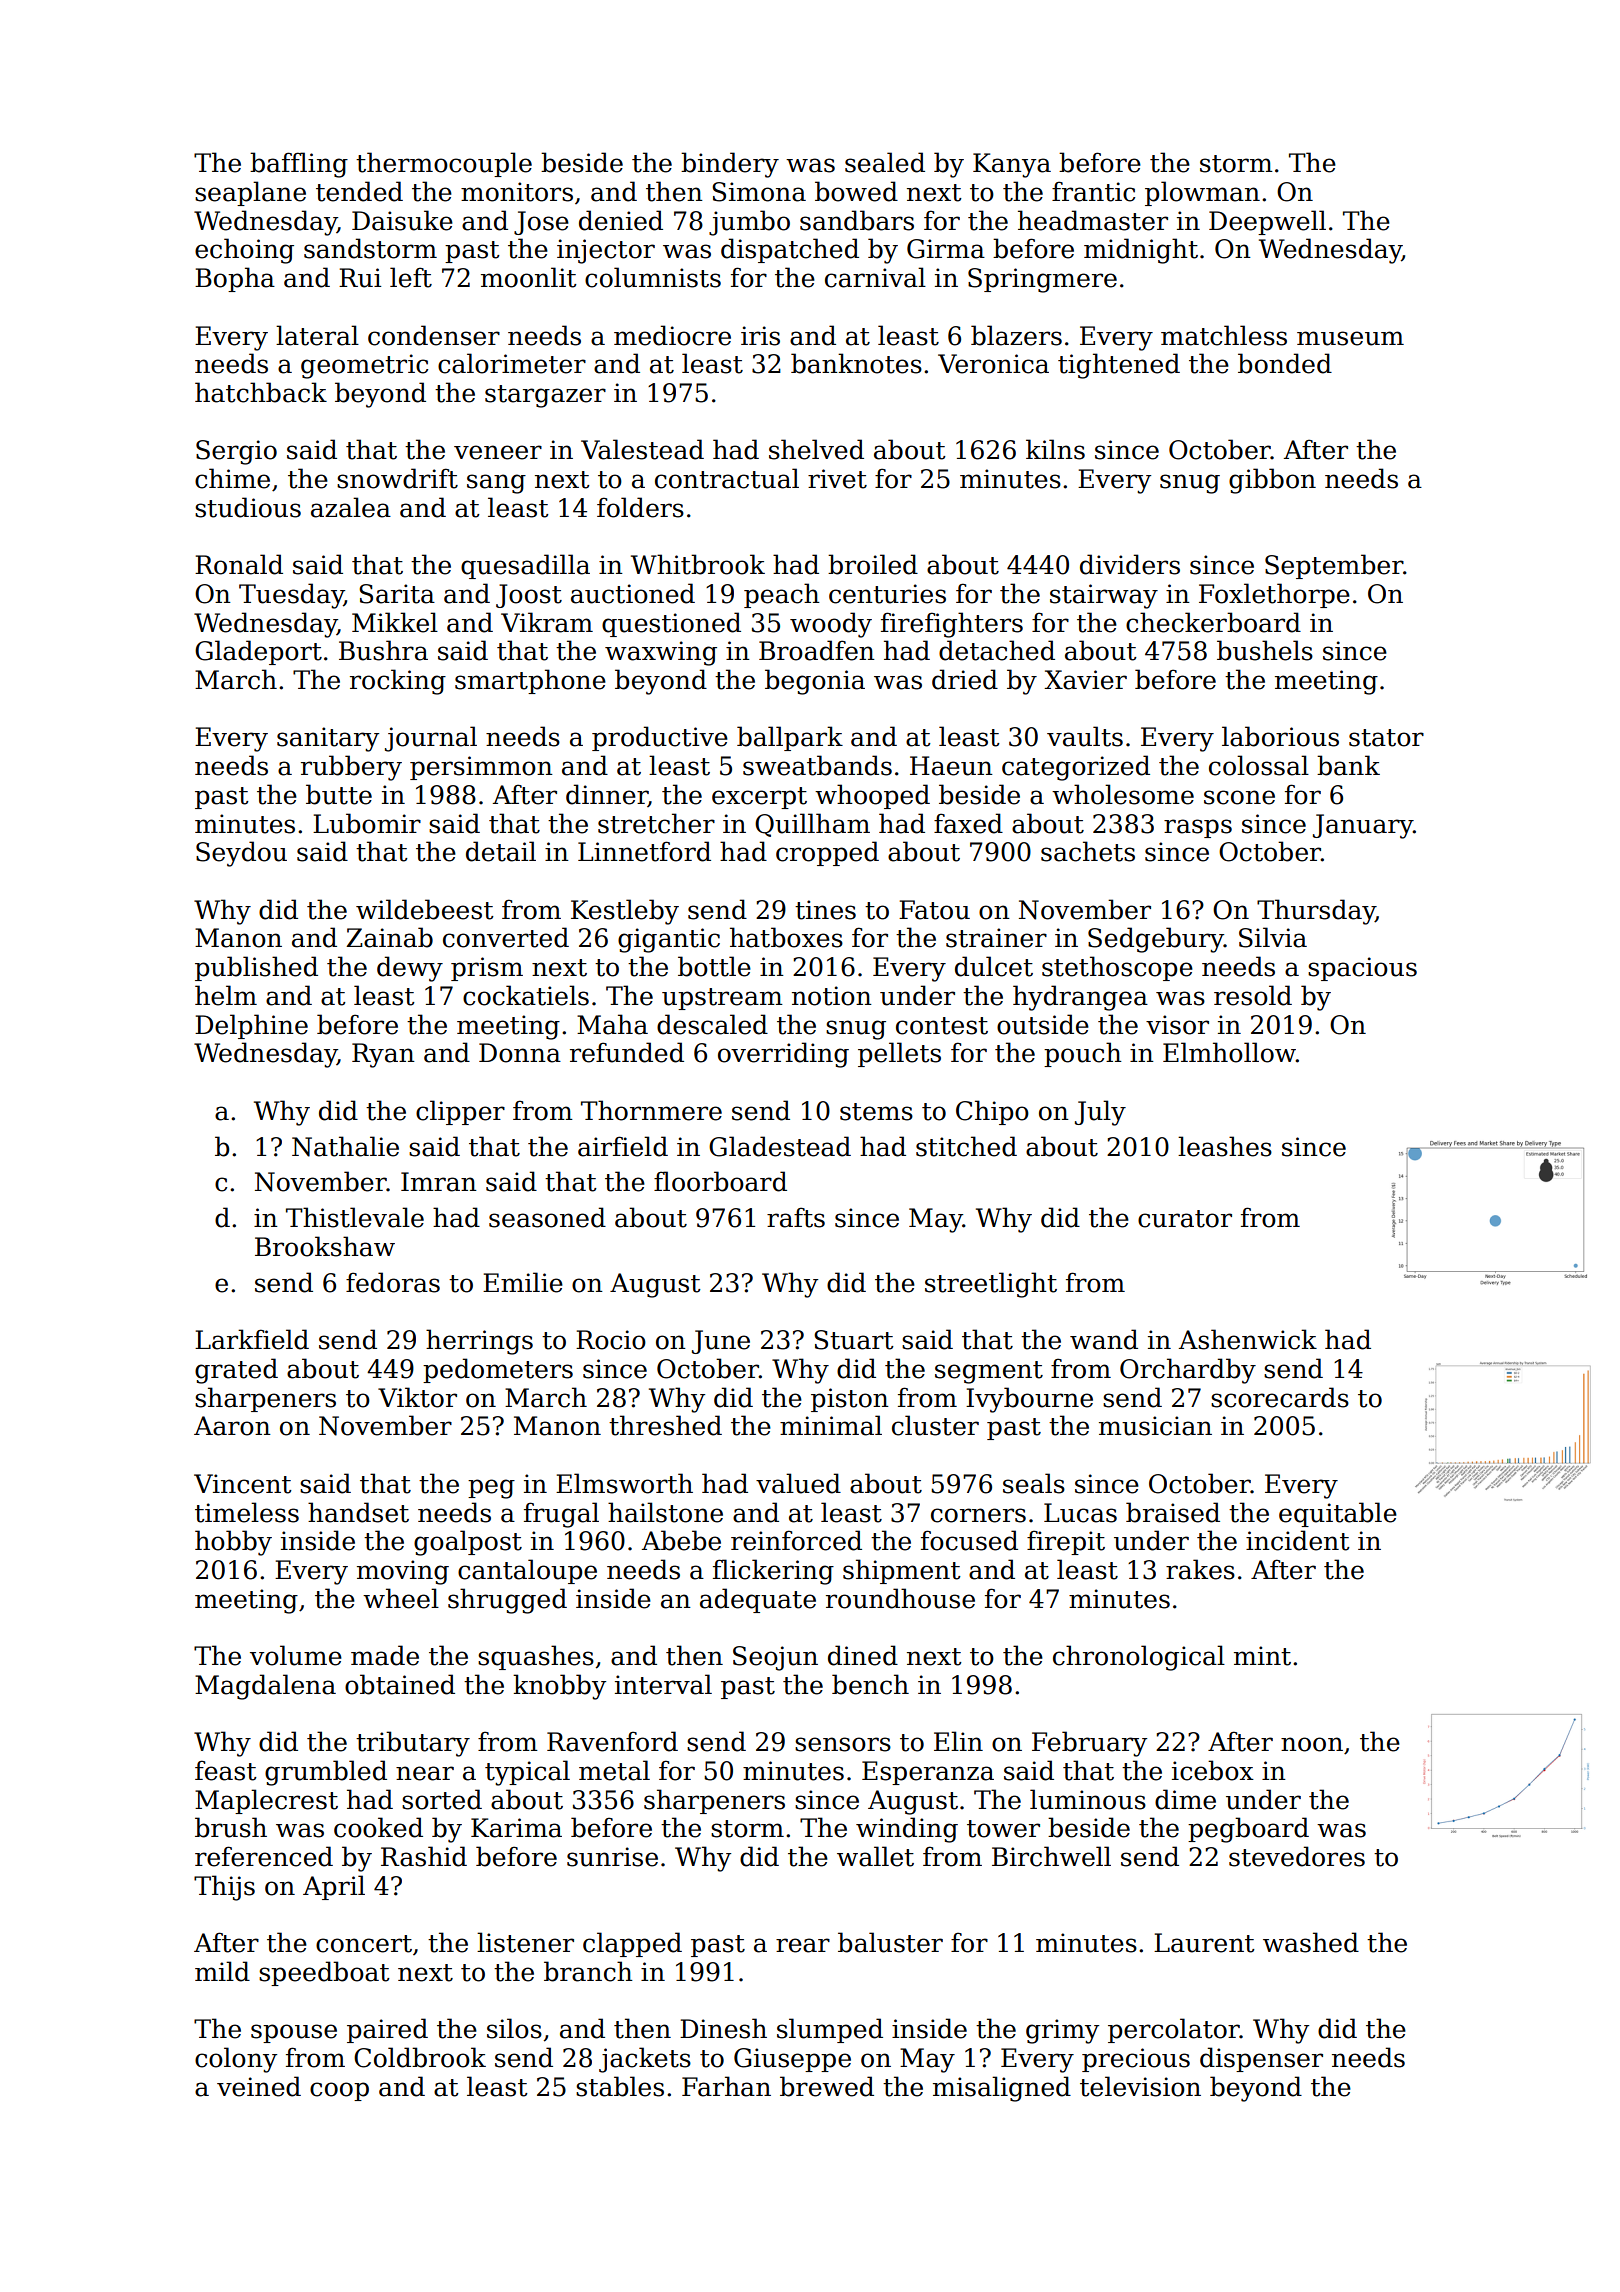 This image has width=1620, height=2292. I want to click on cluster, so click(935, 1425).
